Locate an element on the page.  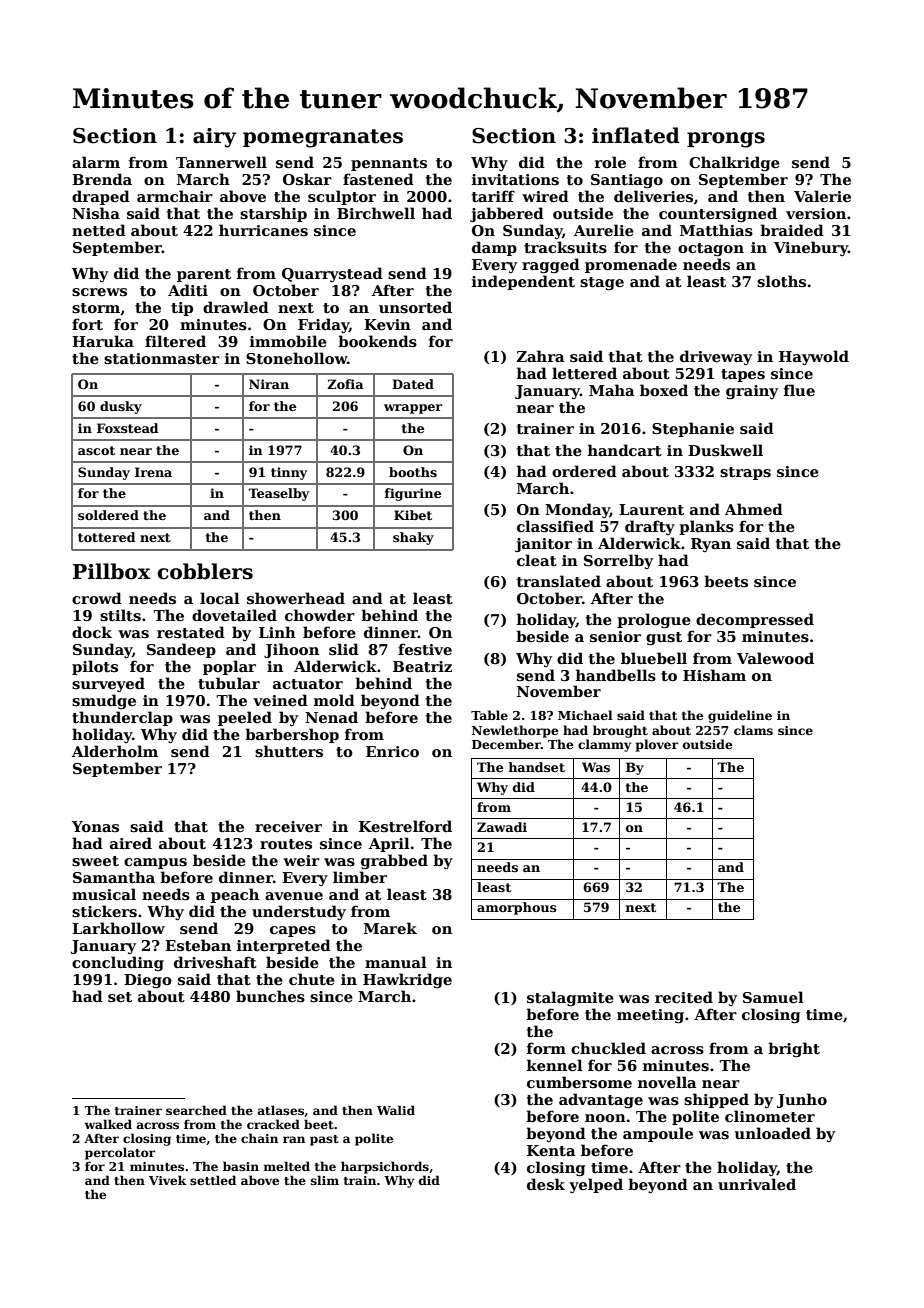
alarm is located at coordinates (96, 162).
